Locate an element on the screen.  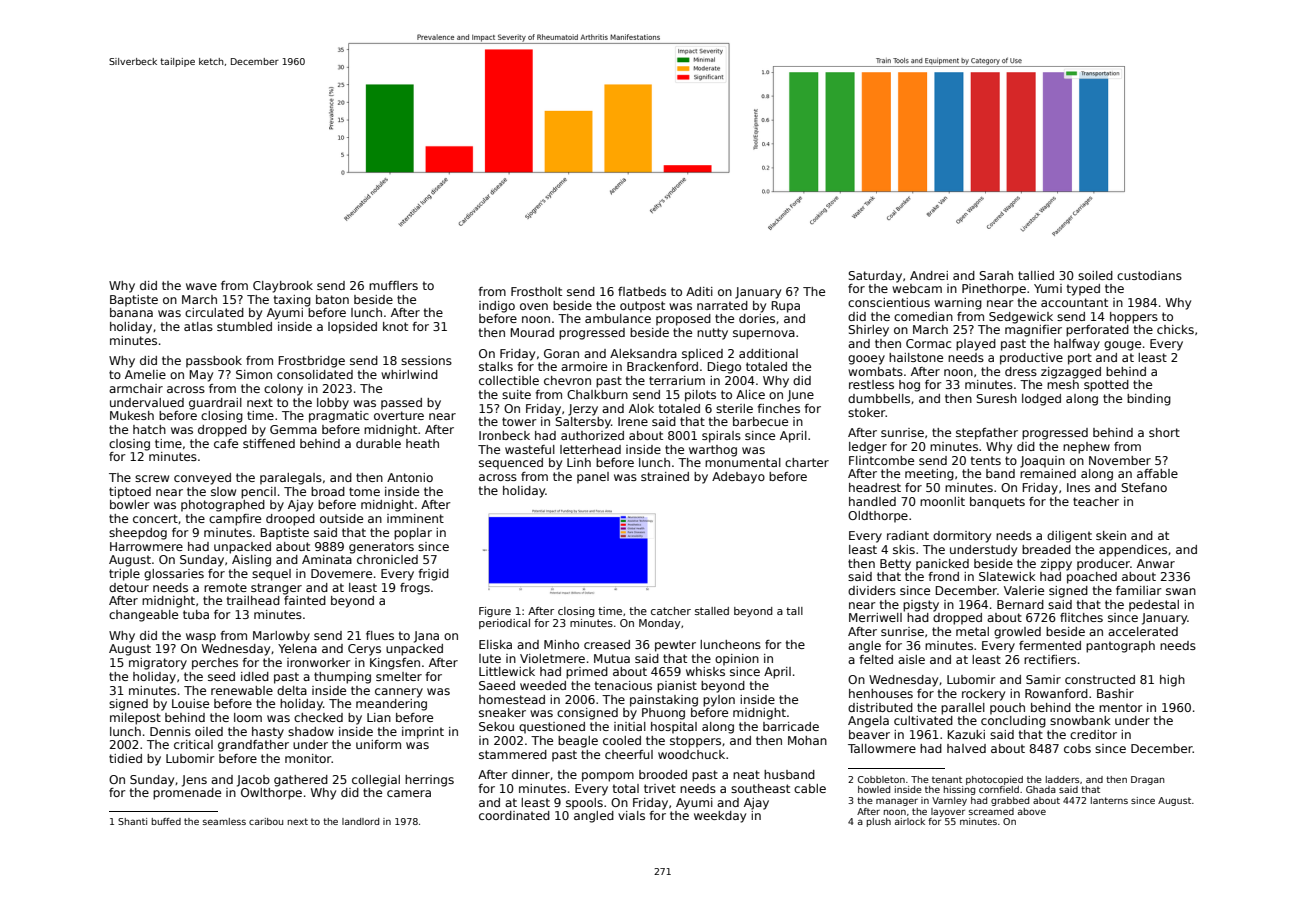
rockery is located at coordinates (983, 695).
